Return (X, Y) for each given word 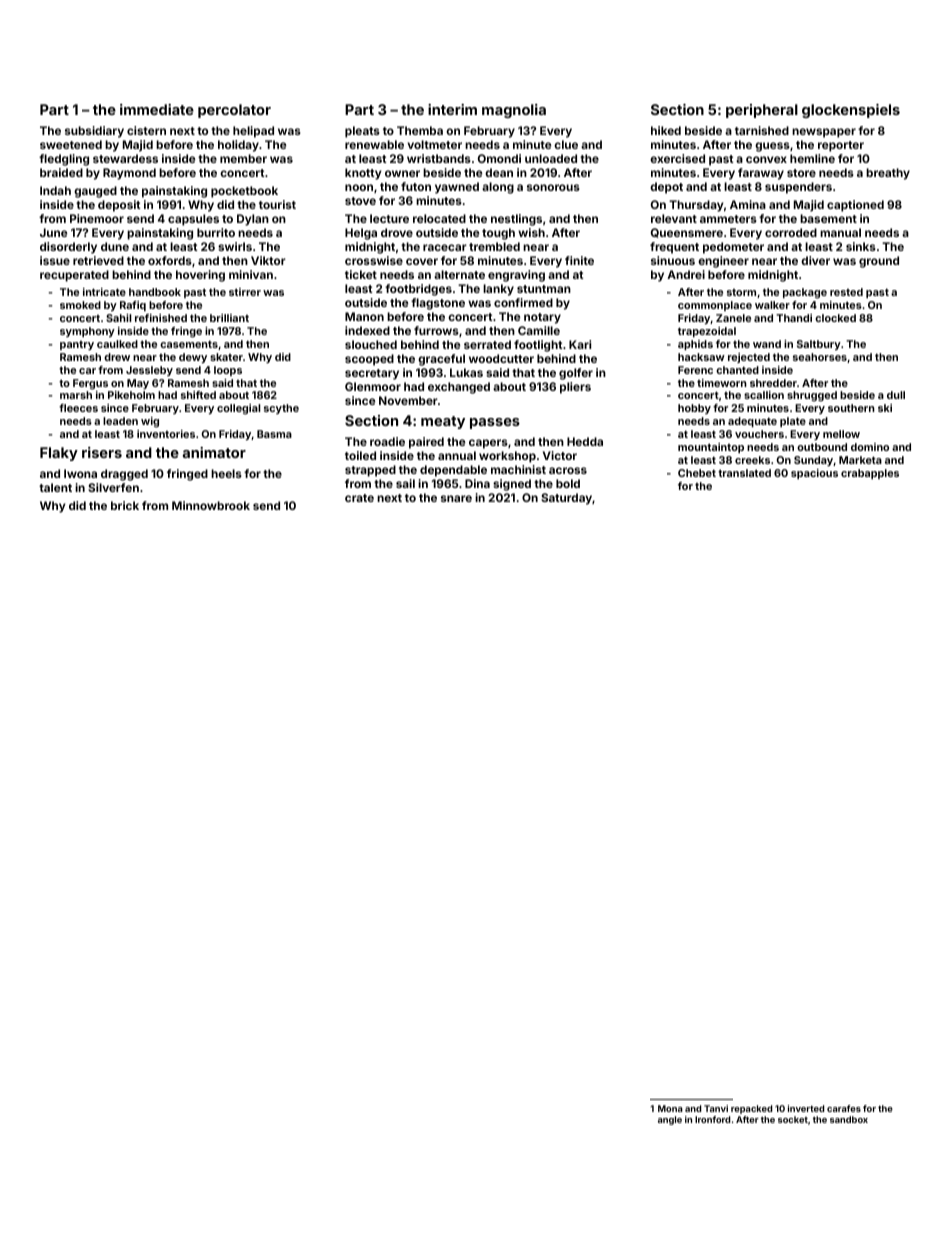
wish (531, 232)
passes (495, 423)
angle (670, 1120)
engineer (723, 262)
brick (125, 505)
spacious (814, 474)
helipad (253, 132)
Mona (670, 1108)
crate (359, 498)
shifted (198, 395)
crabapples (870, 474)
